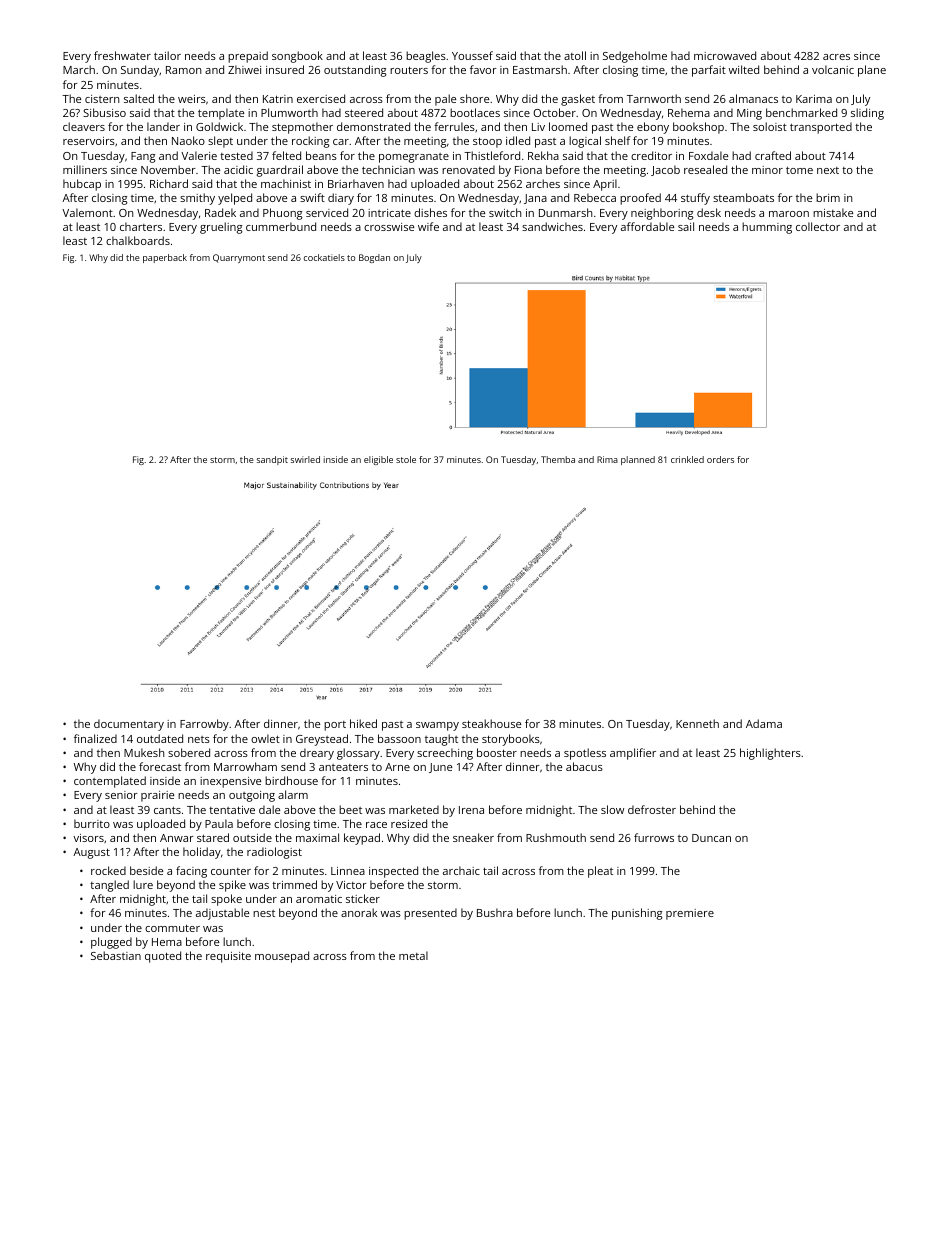 The height and width of the image is (1233, 952). What do you see at coordinates (165, 258) in the image?
I see `paperback` at bounding box center [165, 258].
